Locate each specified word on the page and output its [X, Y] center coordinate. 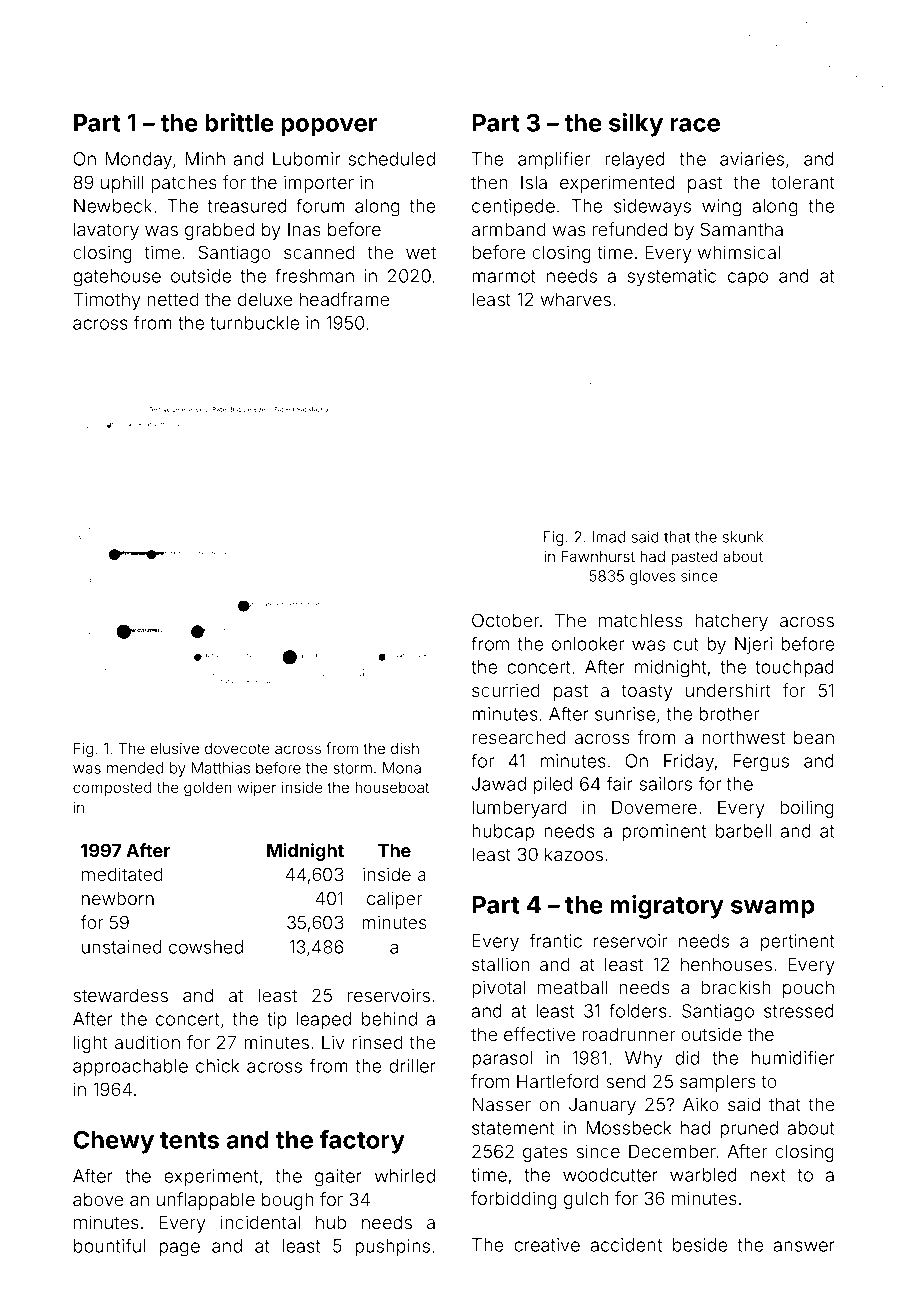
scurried [506, 690]
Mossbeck [629, 1128]
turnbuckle [254, 323]
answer [804, 1246]
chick [218, 1066]
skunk [743, 537]
